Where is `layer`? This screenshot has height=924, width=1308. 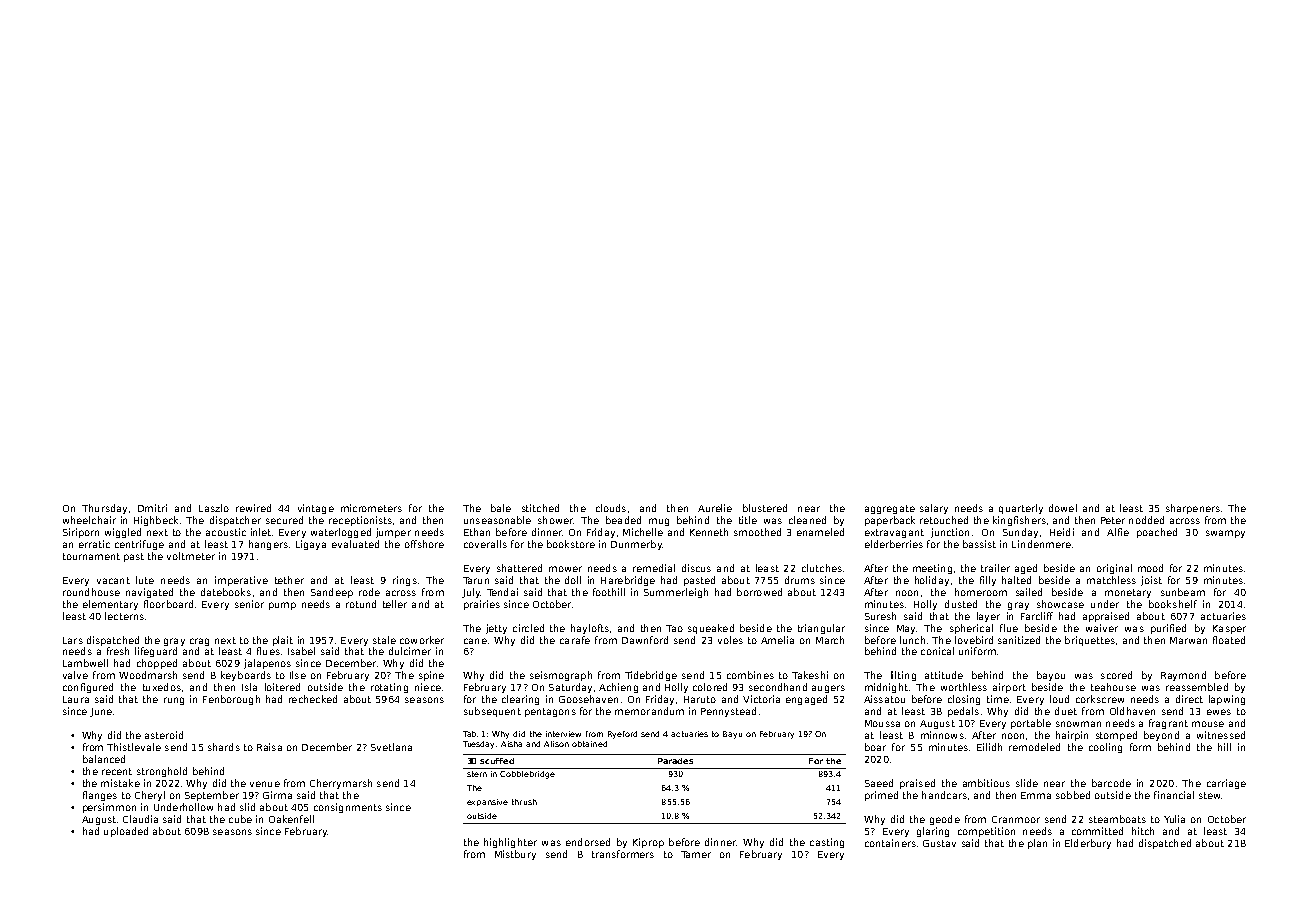 layer is located at coordinates (988, 617).
